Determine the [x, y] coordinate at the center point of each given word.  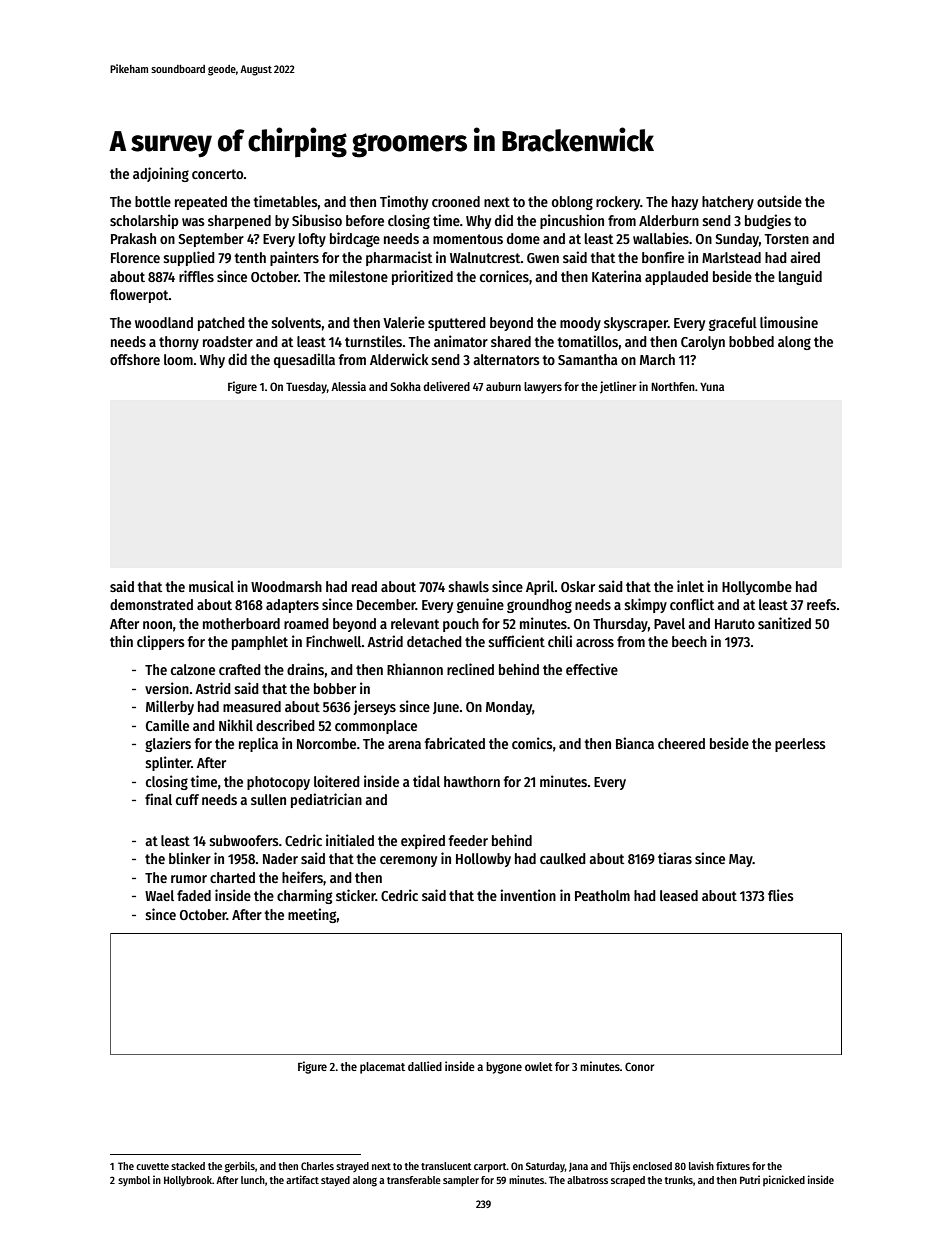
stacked [188, 1166]
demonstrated [151, 604]
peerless [800, 745]
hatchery [728, 203]
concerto [217, 174]
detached [434, 641]
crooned [456, 201]
